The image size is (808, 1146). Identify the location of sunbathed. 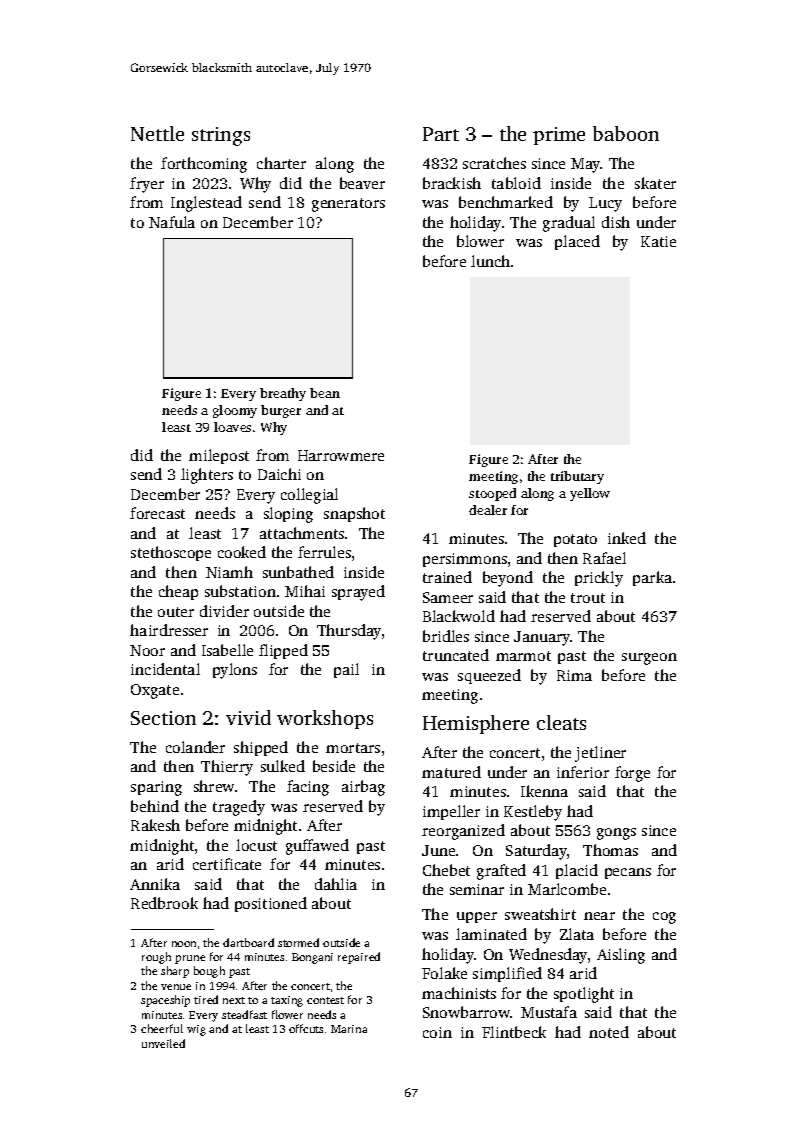
(298, 572).
